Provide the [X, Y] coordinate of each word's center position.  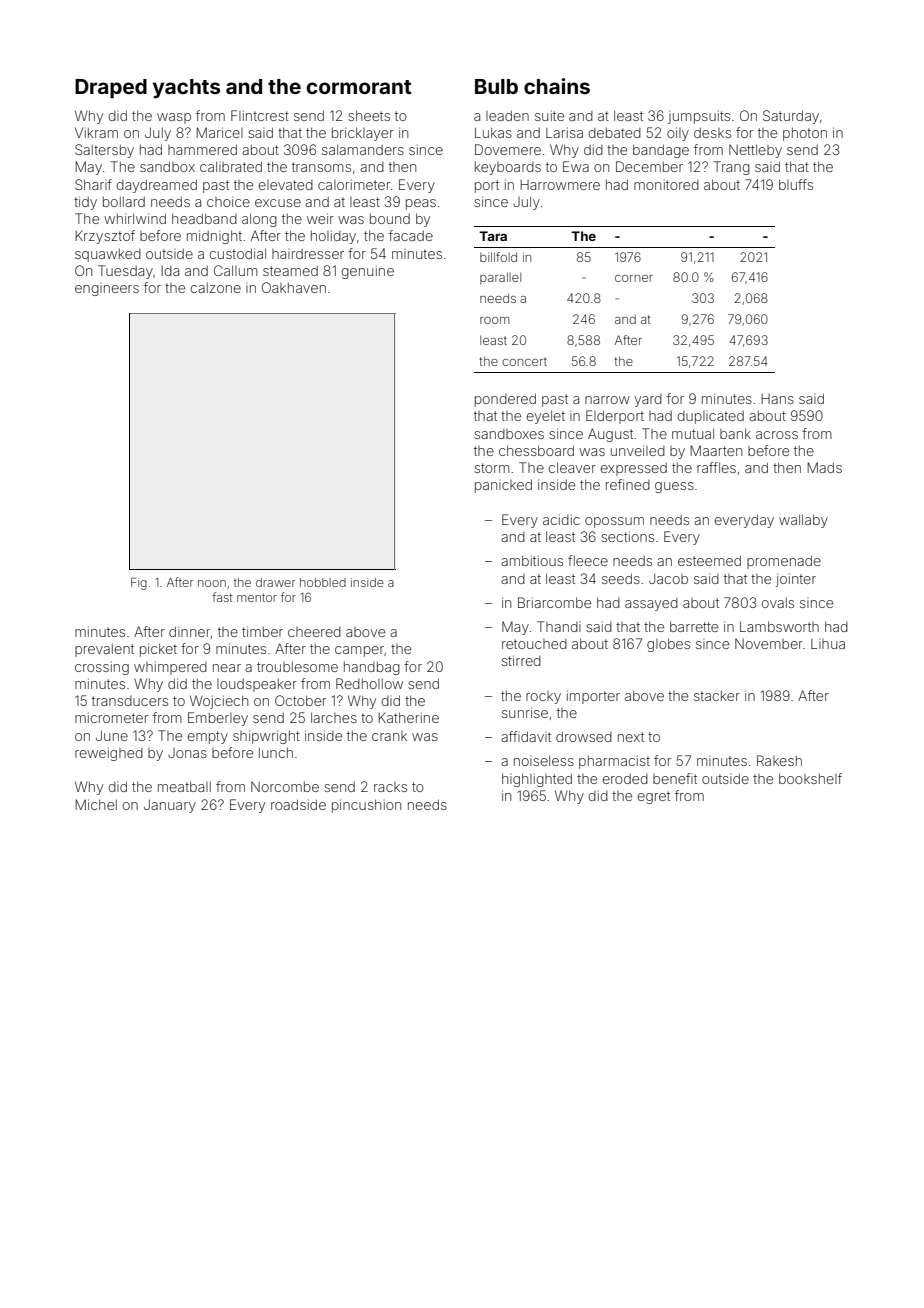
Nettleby [755, 151]
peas [421, 204]
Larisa [564, 132]
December [649, 166]
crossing [102, 668]
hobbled [323, 582]
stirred [521, 660]
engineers [107, 289]
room [495, 320]
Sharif [93, 184]
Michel [96, 804]
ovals [778, 603]
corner [634, 278]
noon [212, 583]
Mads [824, 467]
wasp [174, 118]
